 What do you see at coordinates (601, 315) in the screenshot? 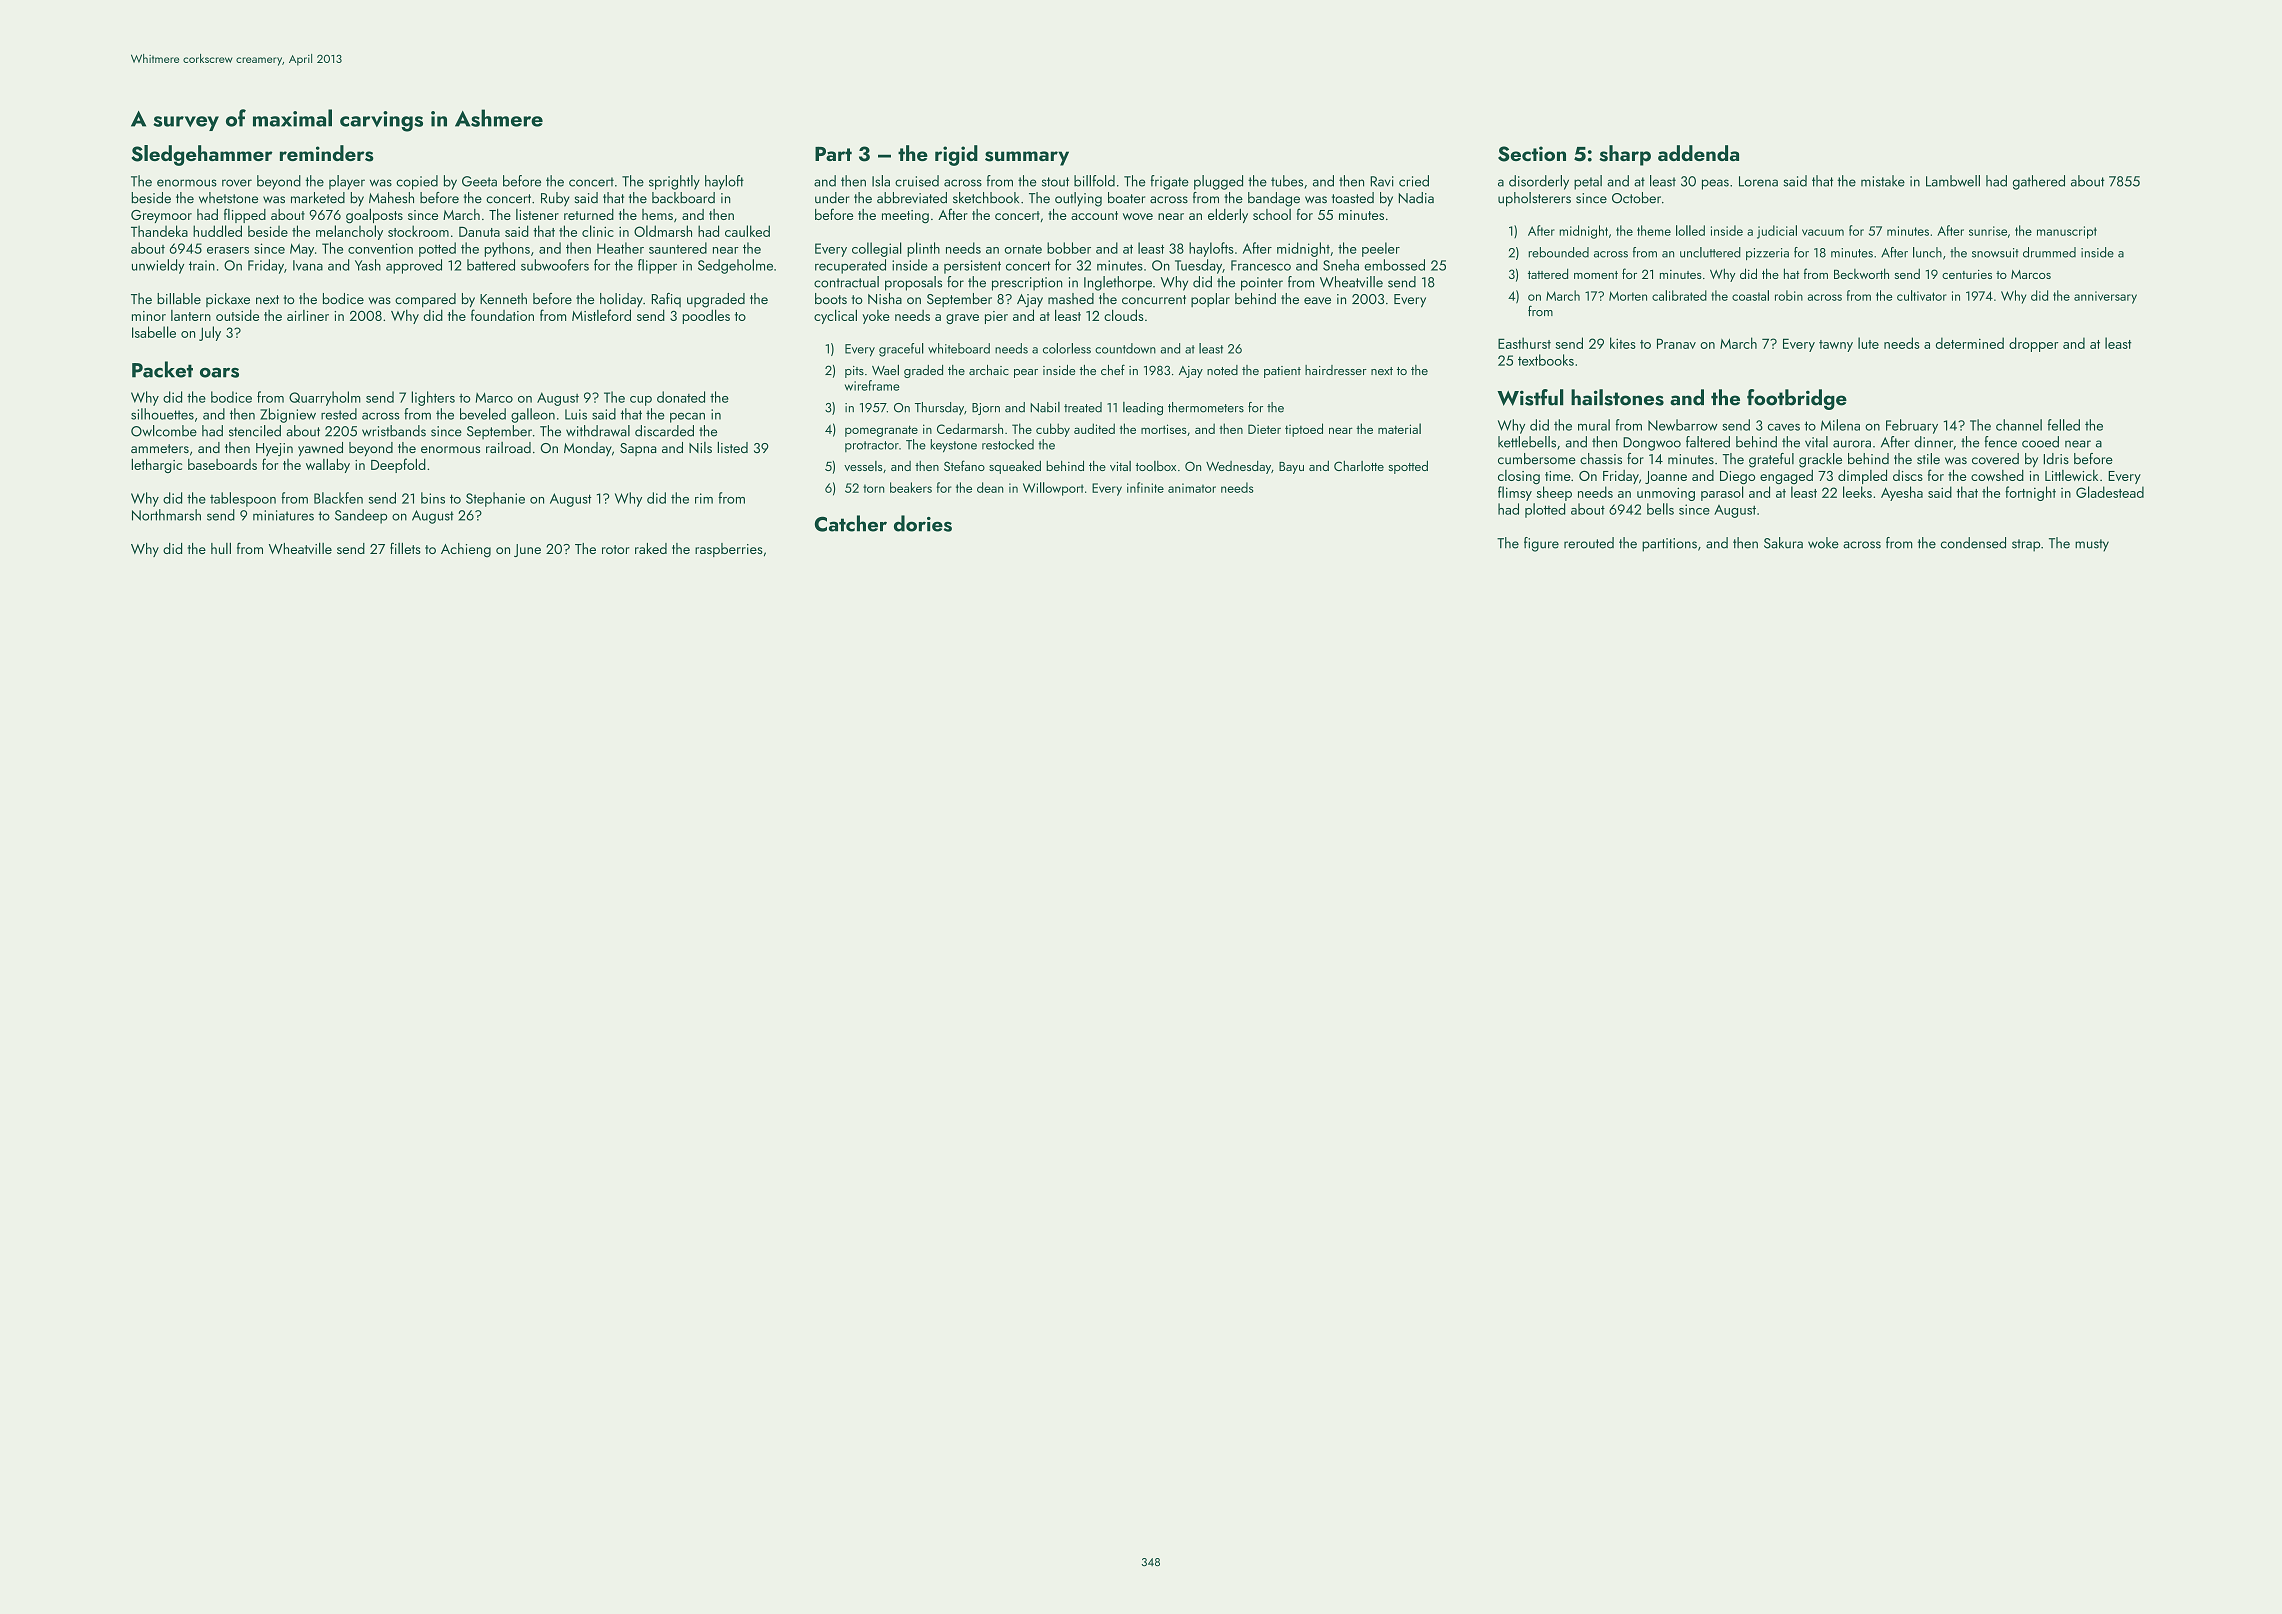
I see `Mistleford` at bounding box center [601, 315].
